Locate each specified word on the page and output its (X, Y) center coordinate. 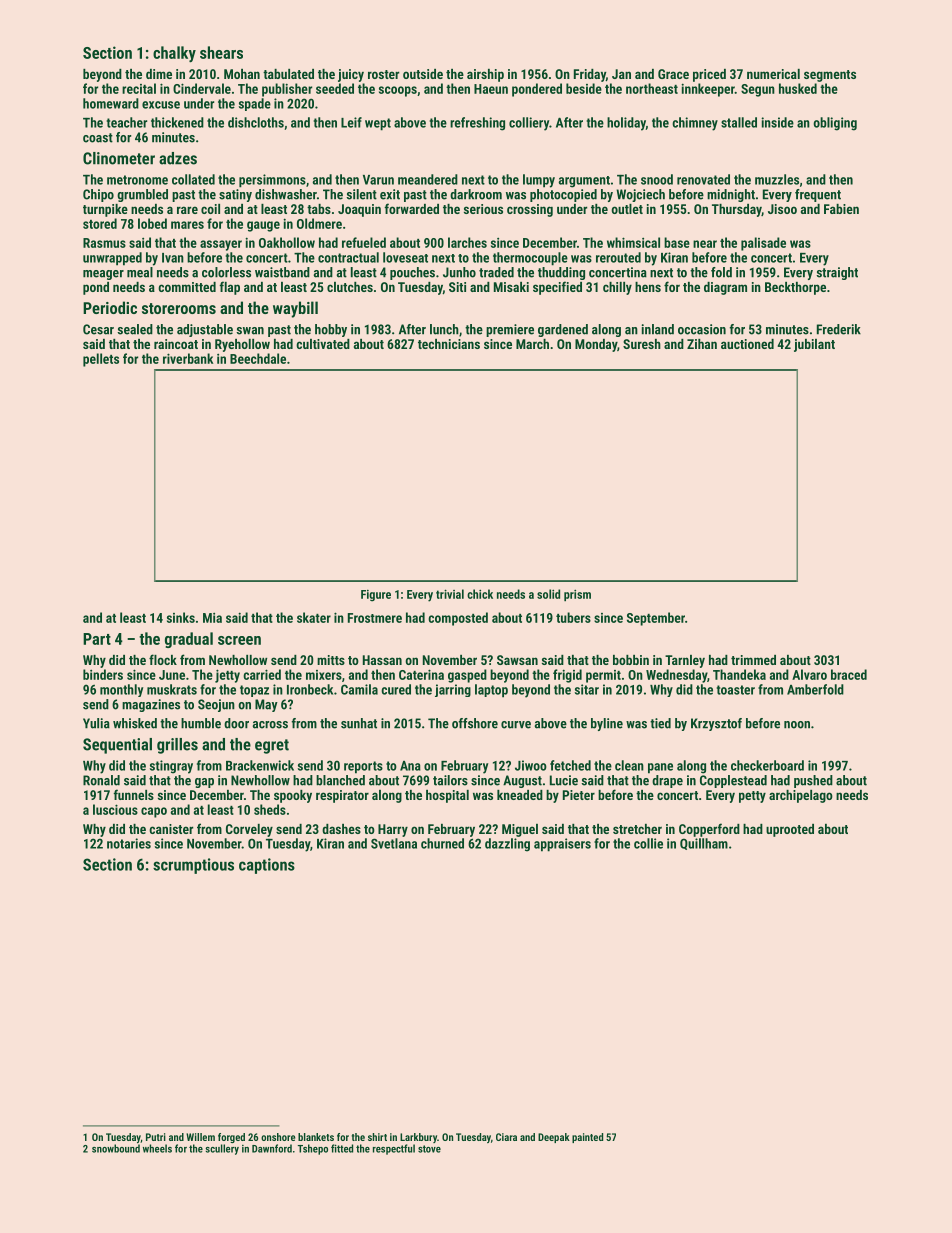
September (656, 619)
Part (97, 639)
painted (587, 1138)
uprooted (790, 830)
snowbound (116, 1148)
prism (577, 595)
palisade (763, 244)
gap (204, 783)
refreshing (477, 124)
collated (193, 179)
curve (516, 725)
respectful (394, 1149)
